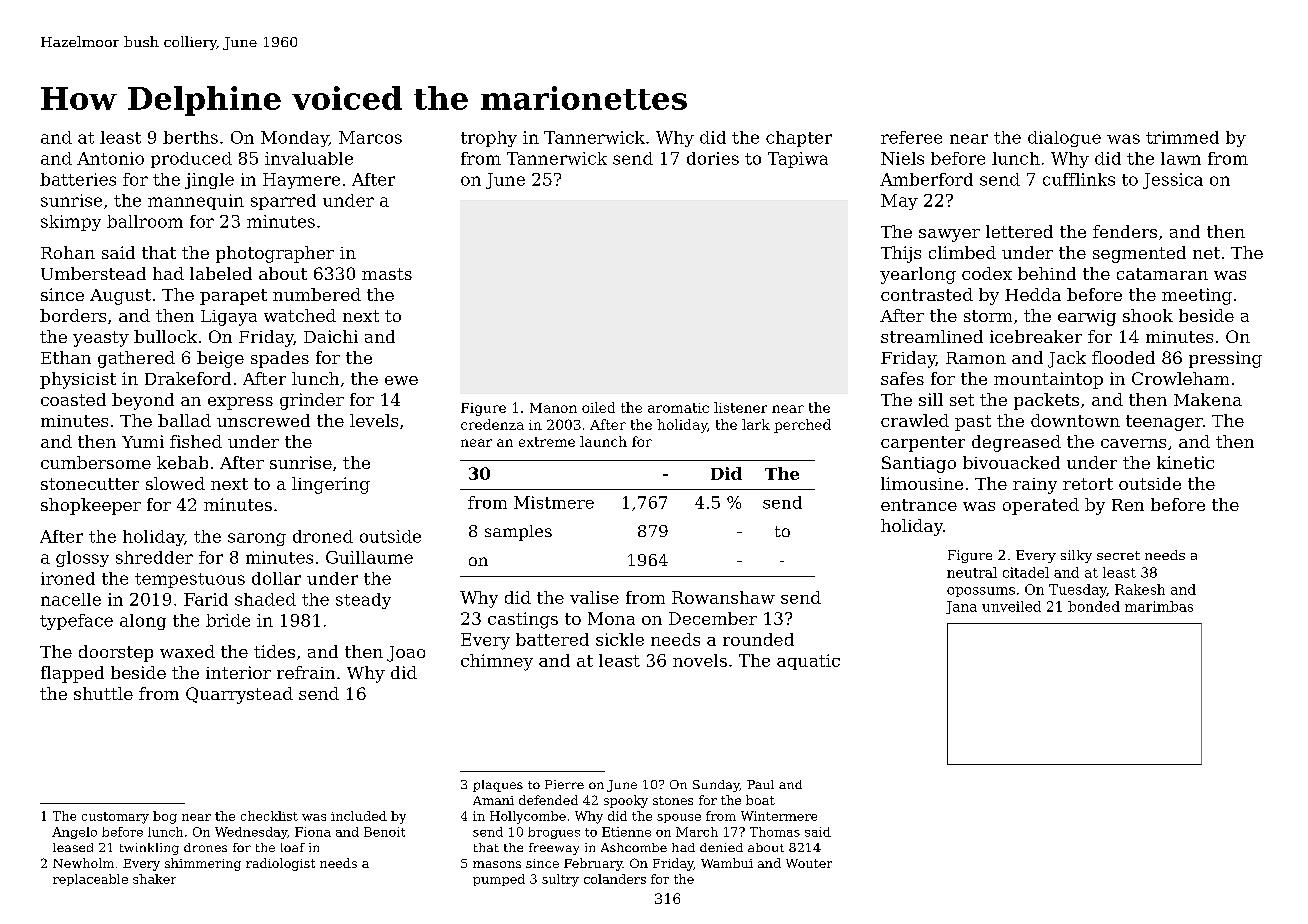  I want to click on marimbas, so click(1159, 606).
